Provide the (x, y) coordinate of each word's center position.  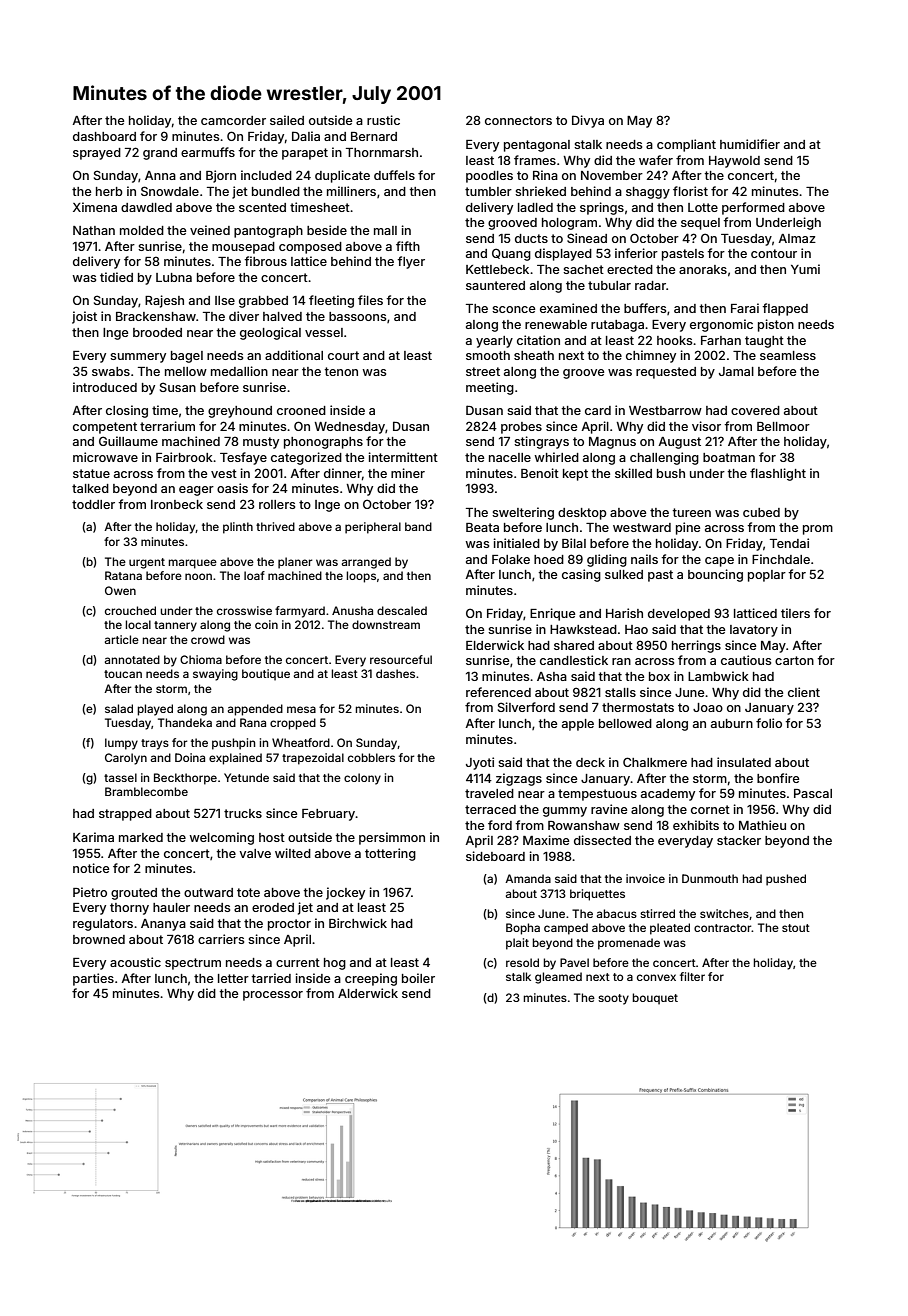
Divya (588, 121)
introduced (105, 387)
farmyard (300, 612)
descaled (402, 610)
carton (794, 660)
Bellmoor (783, 426)
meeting (490, 388)
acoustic (135, 962)
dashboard (104, 136)
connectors (518, 120)
